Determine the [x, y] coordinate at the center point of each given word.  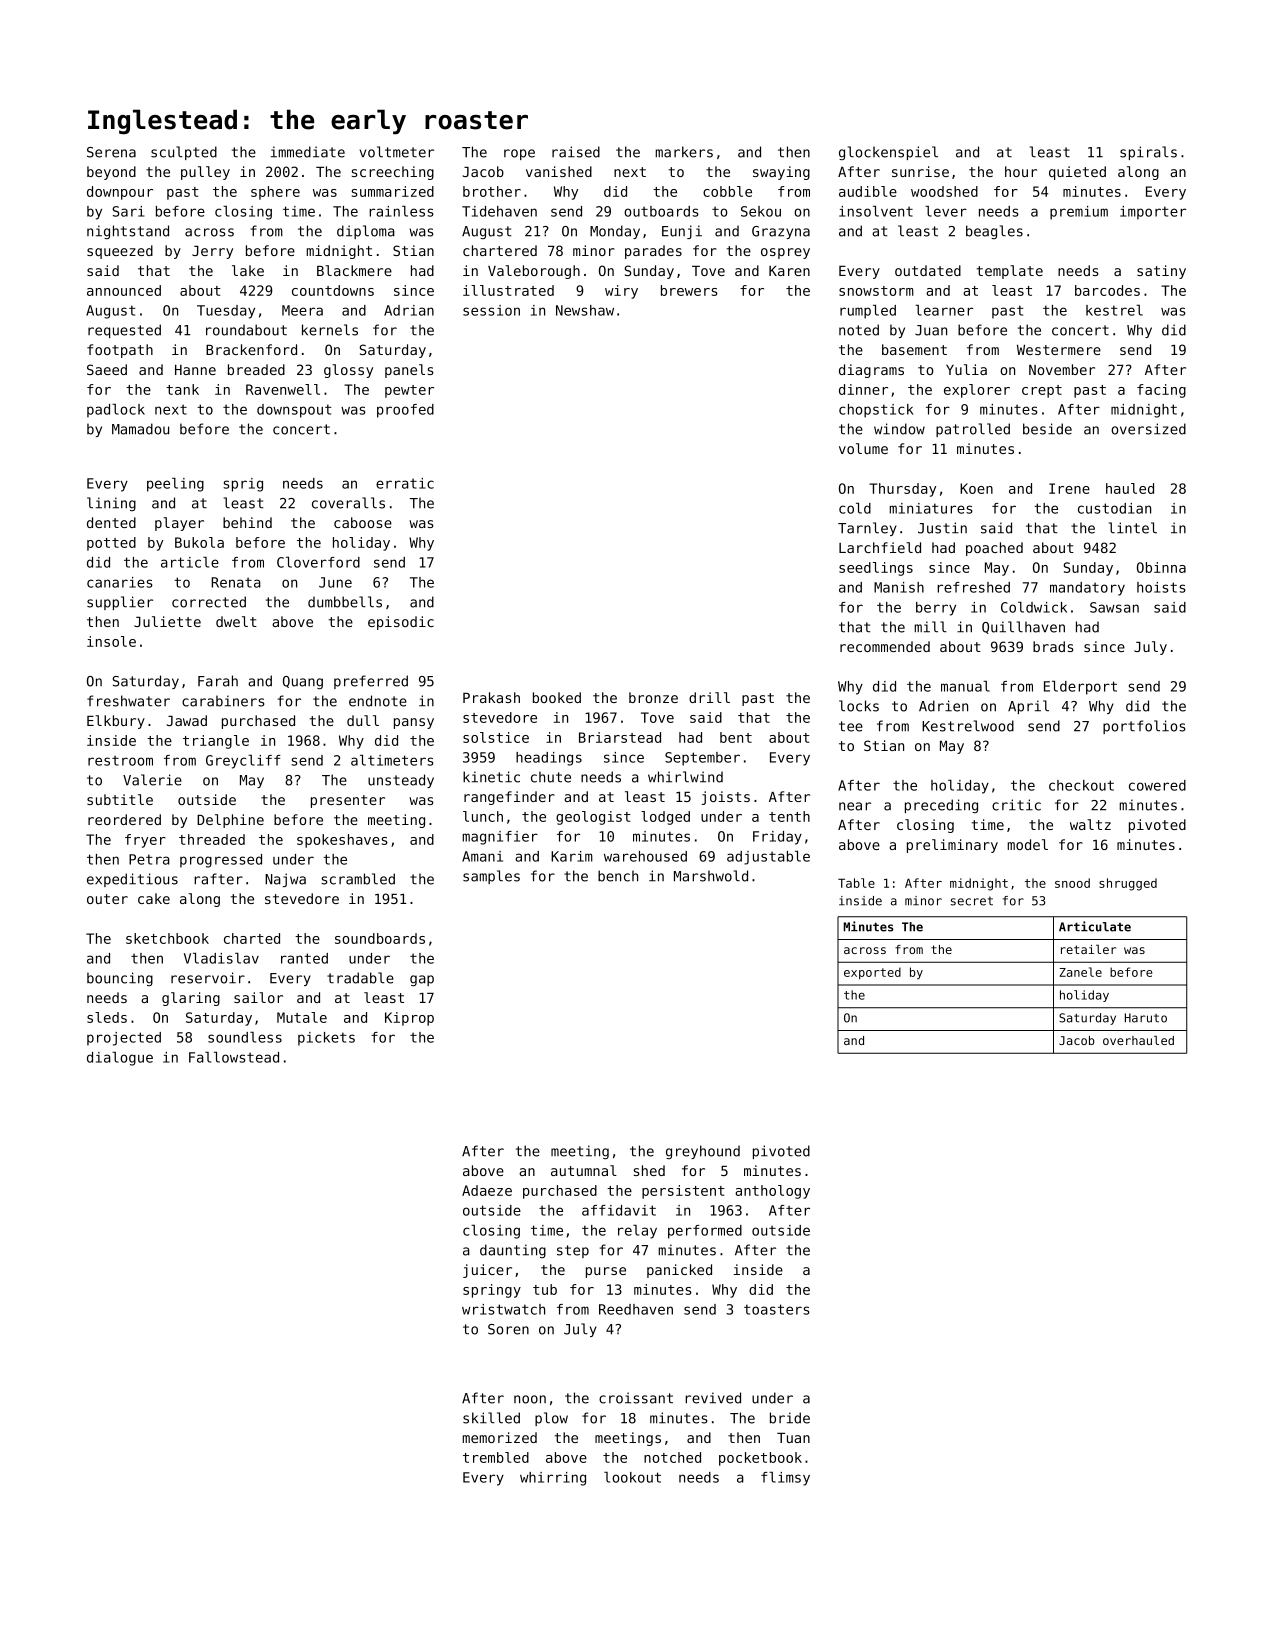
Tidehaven [499, 211]
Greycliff [243, 762]
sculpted [184, 153]
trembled [496, 1457]
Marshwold [711, 876]
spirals [1148, 153]
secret [972, 901]
